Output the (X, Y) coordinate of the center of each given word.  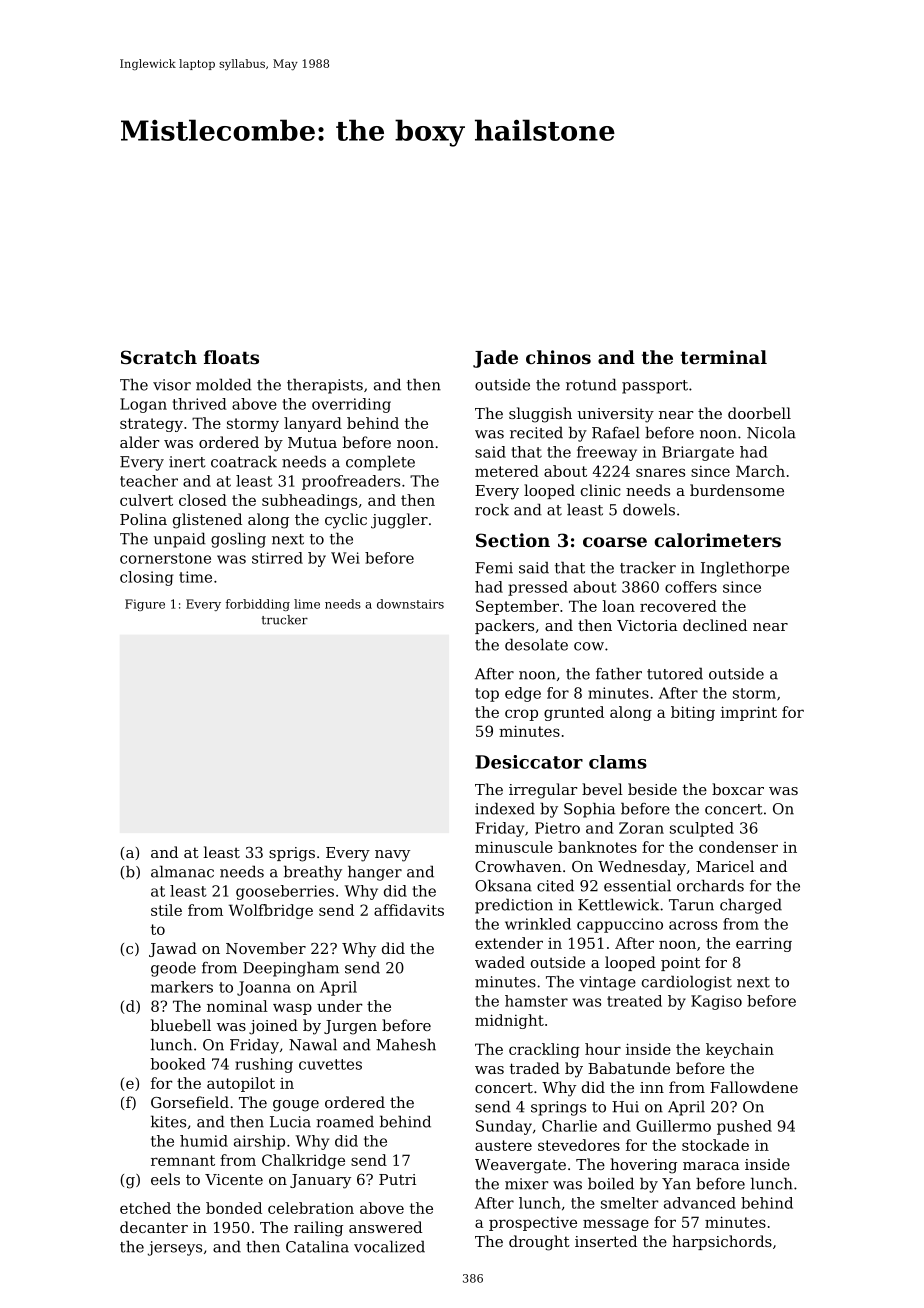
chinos (558, 357)
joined (273, 1027)
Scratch (159, 357)
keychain (740, 1050)
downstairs (410, 604)
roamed (345, 1121)
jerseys (175, 1248)
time (195, 577)
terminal (724, 357)
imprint (749, 713)
